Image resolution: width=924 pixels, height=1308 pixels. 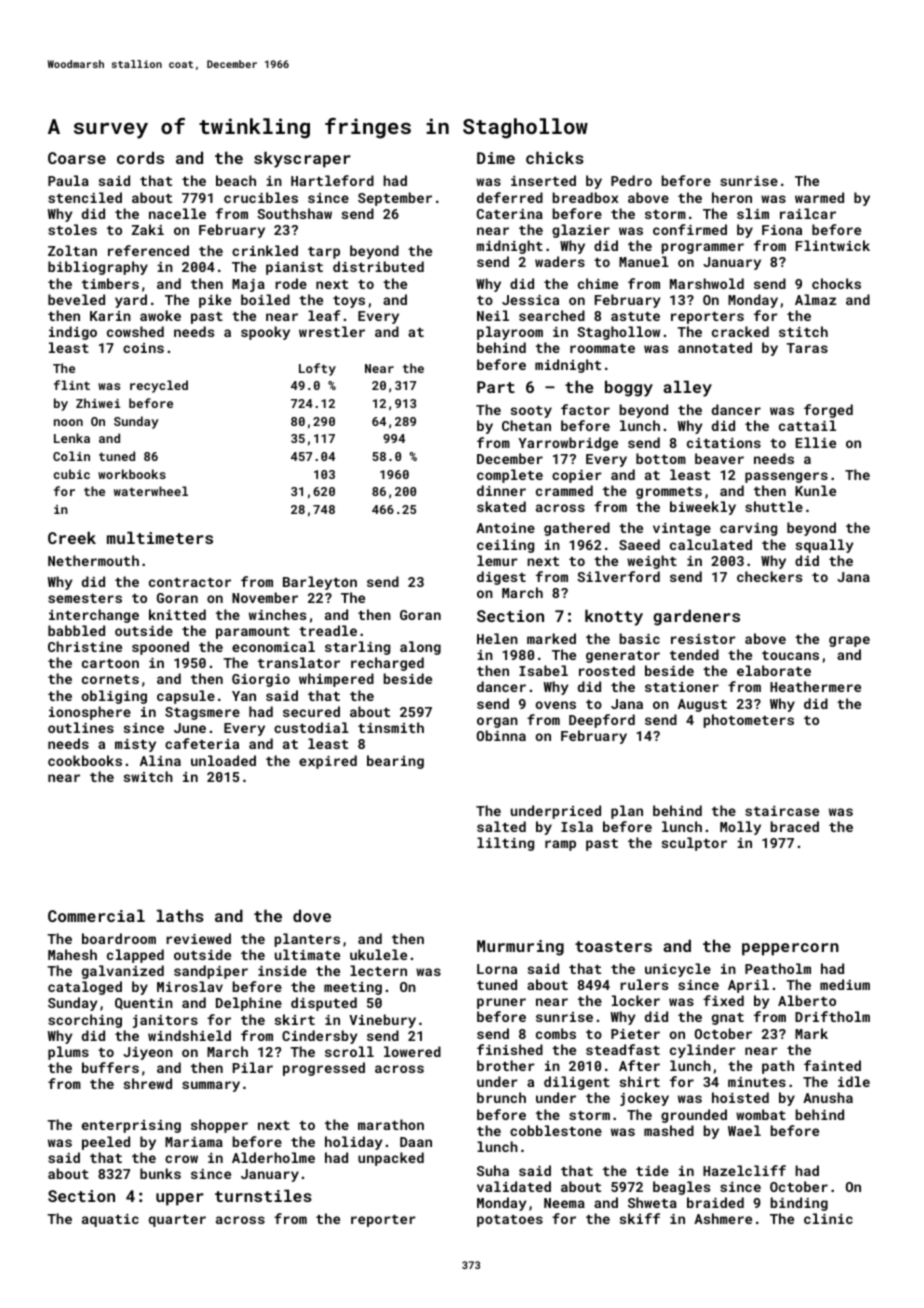 What do you see at coordinates (357, 648) in the image?
I see `starling` at bounding box center [357, 648].
